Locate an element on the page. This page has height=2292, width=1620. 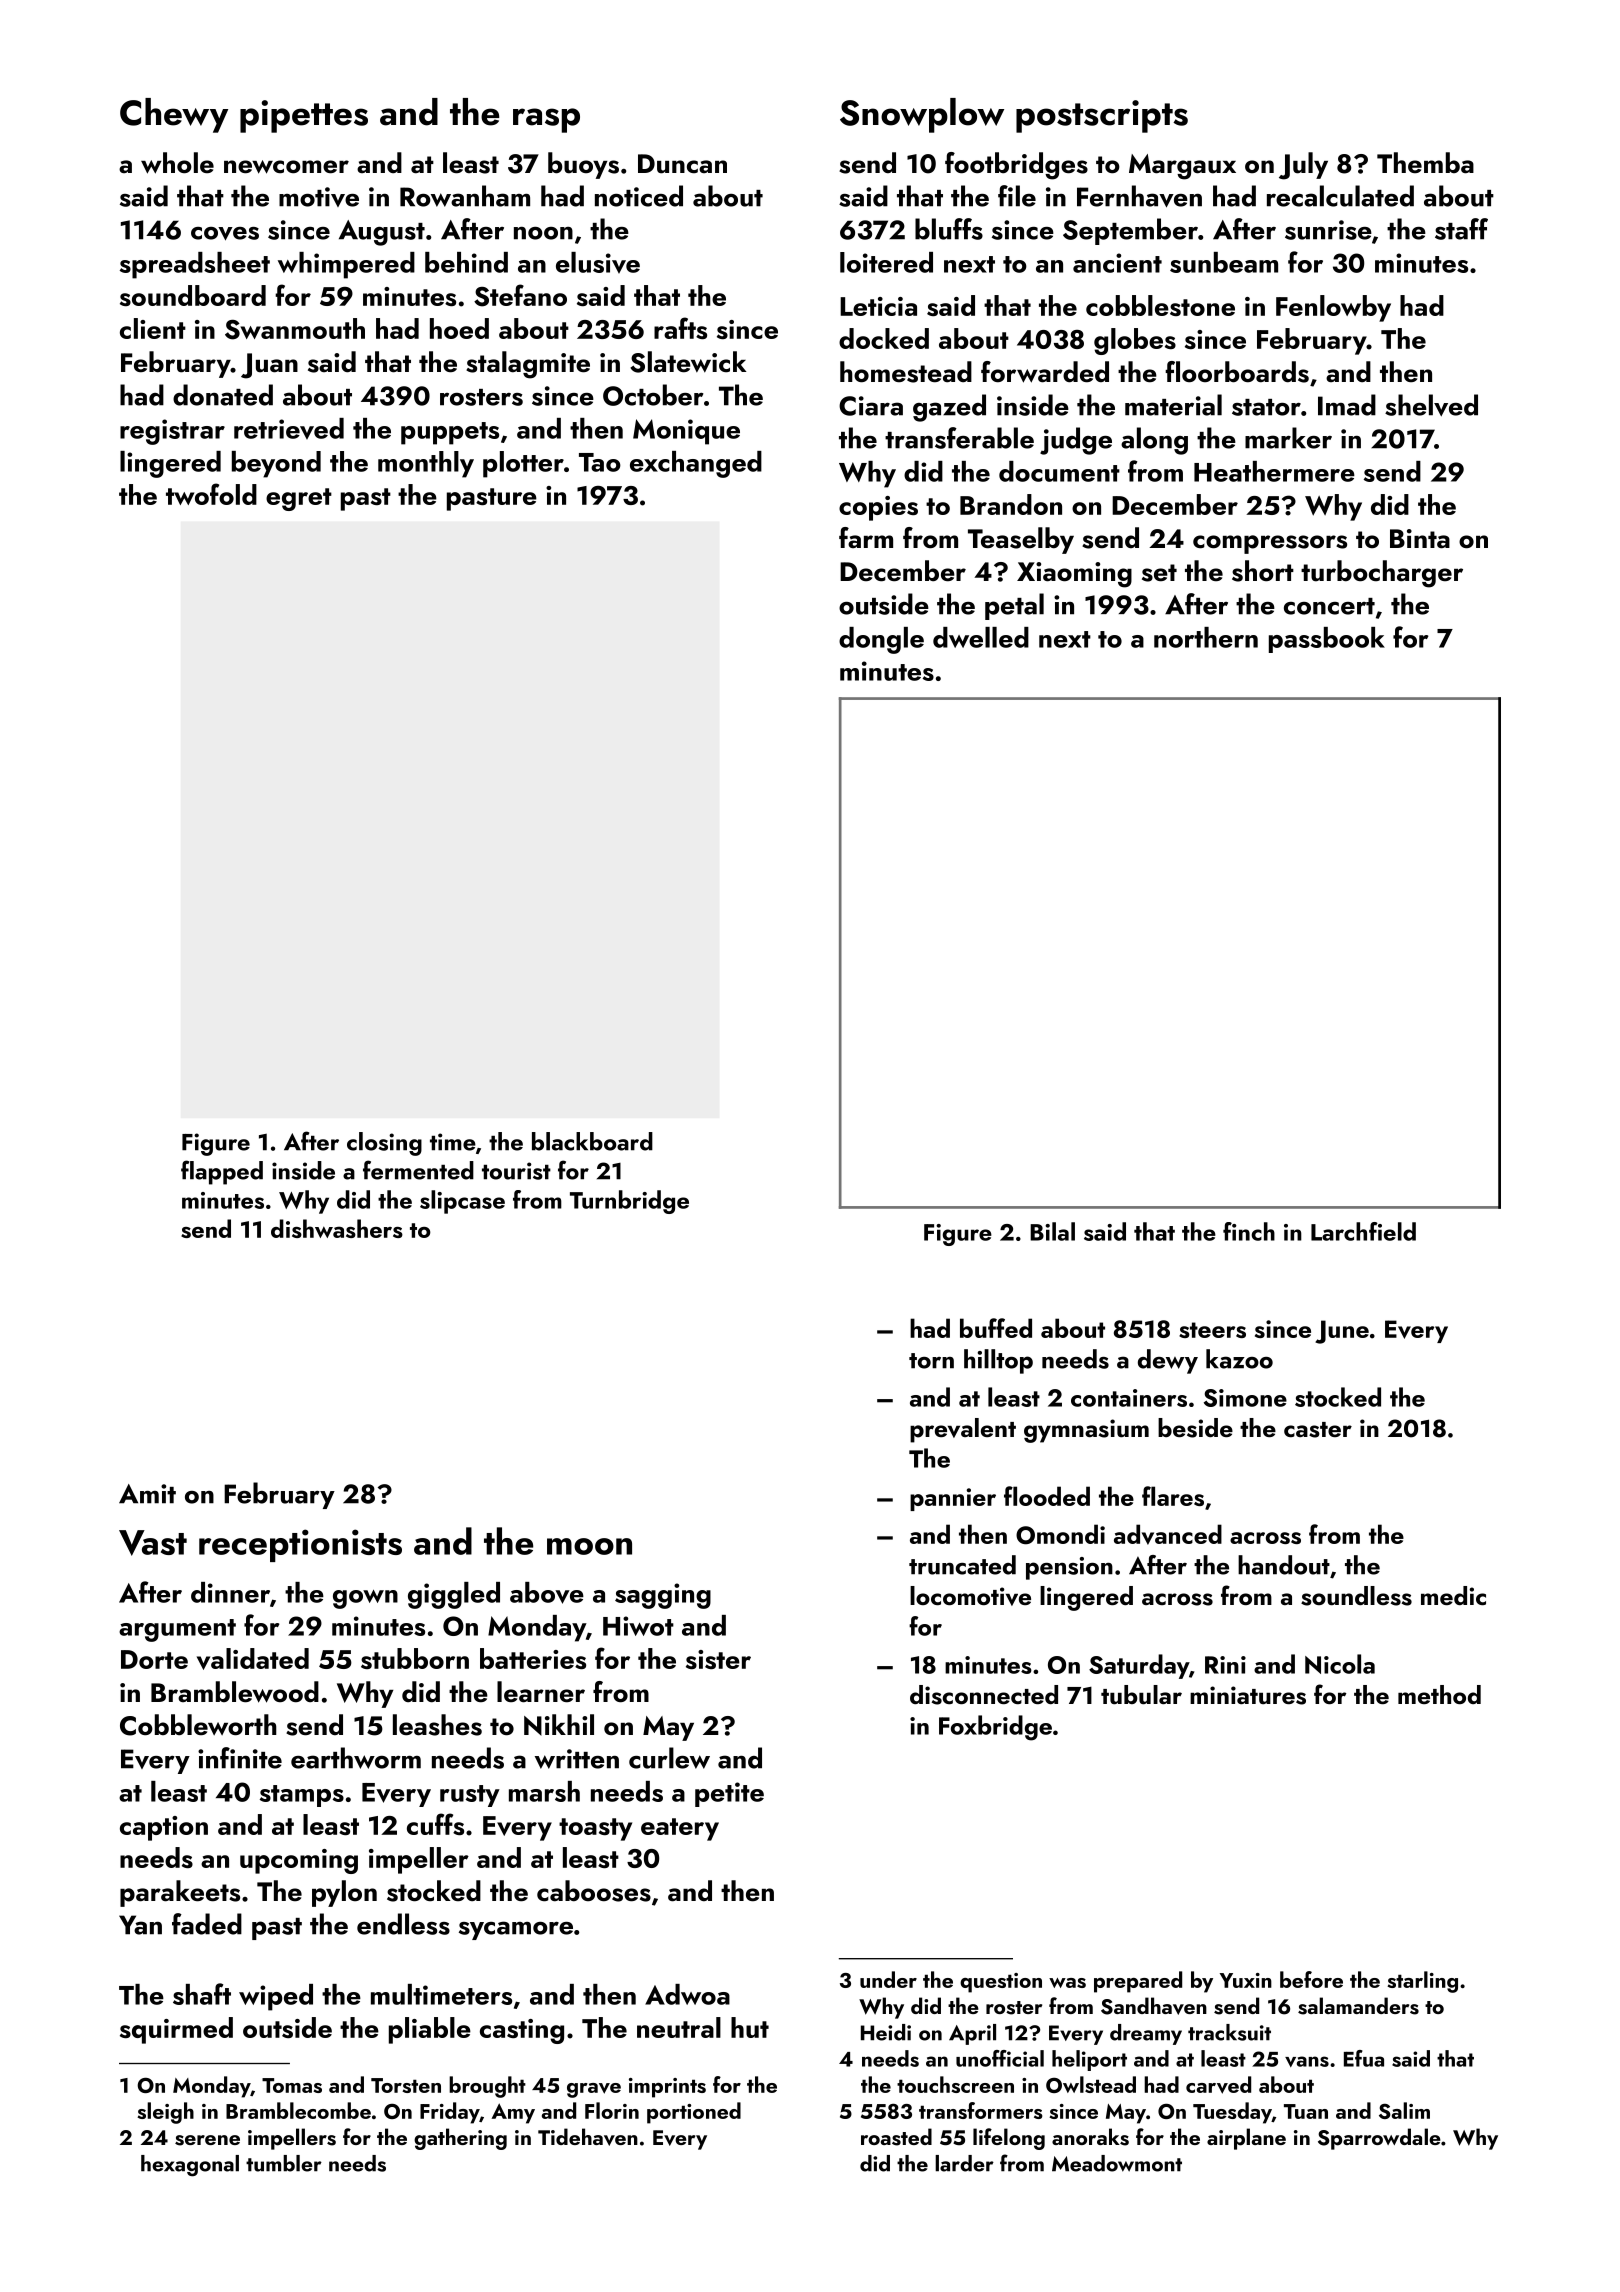
airplane is located at coordinates (1246, 2139).
